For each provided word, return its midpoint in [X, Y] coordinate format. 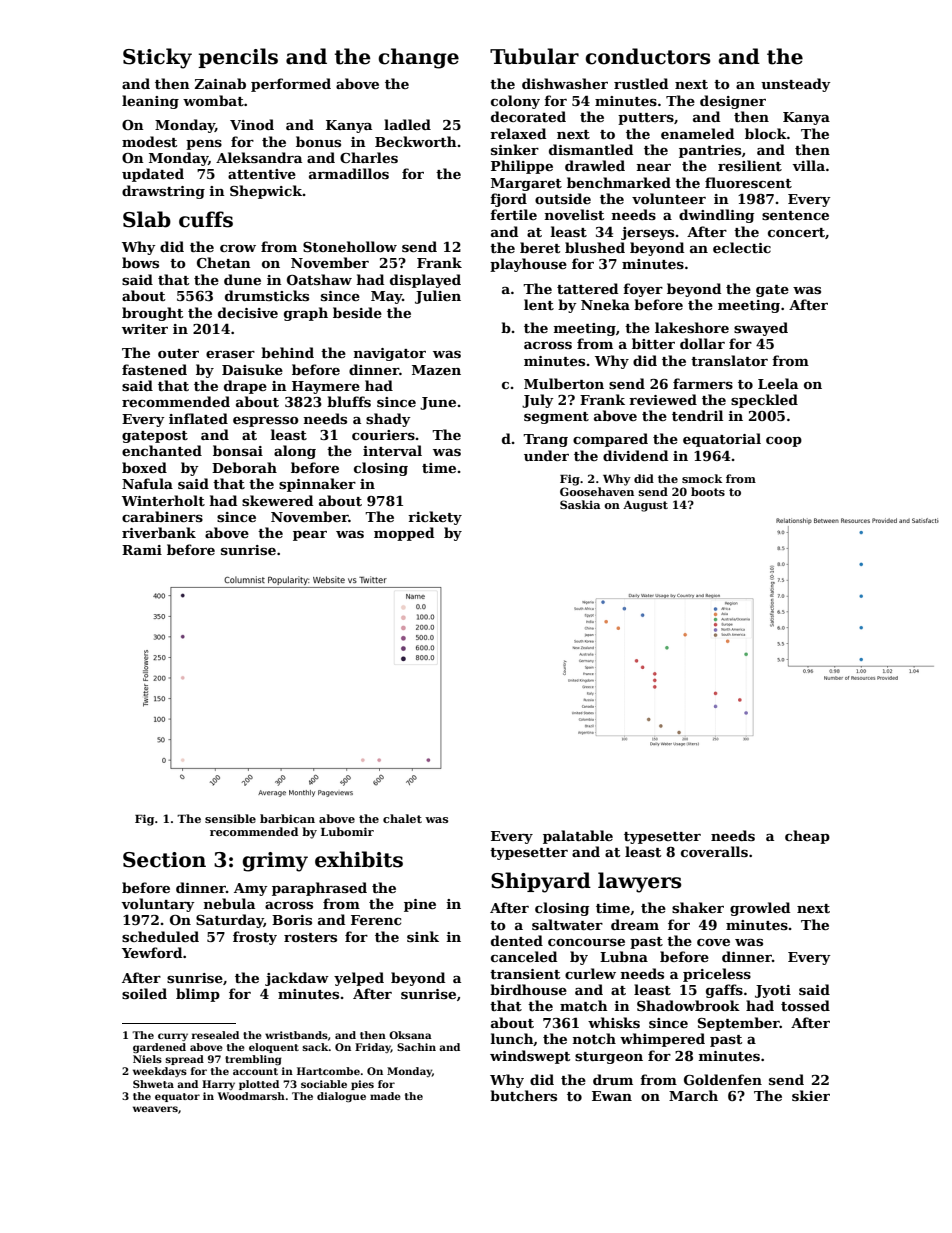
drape [245, 387]
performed [291, 85]
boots [708, 491]
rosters [310, 937]
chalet [402, 818]
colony [515, 102]
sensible [230, 818]
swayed [761, 329]
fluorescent [748, 182]
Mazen [436, 370]
